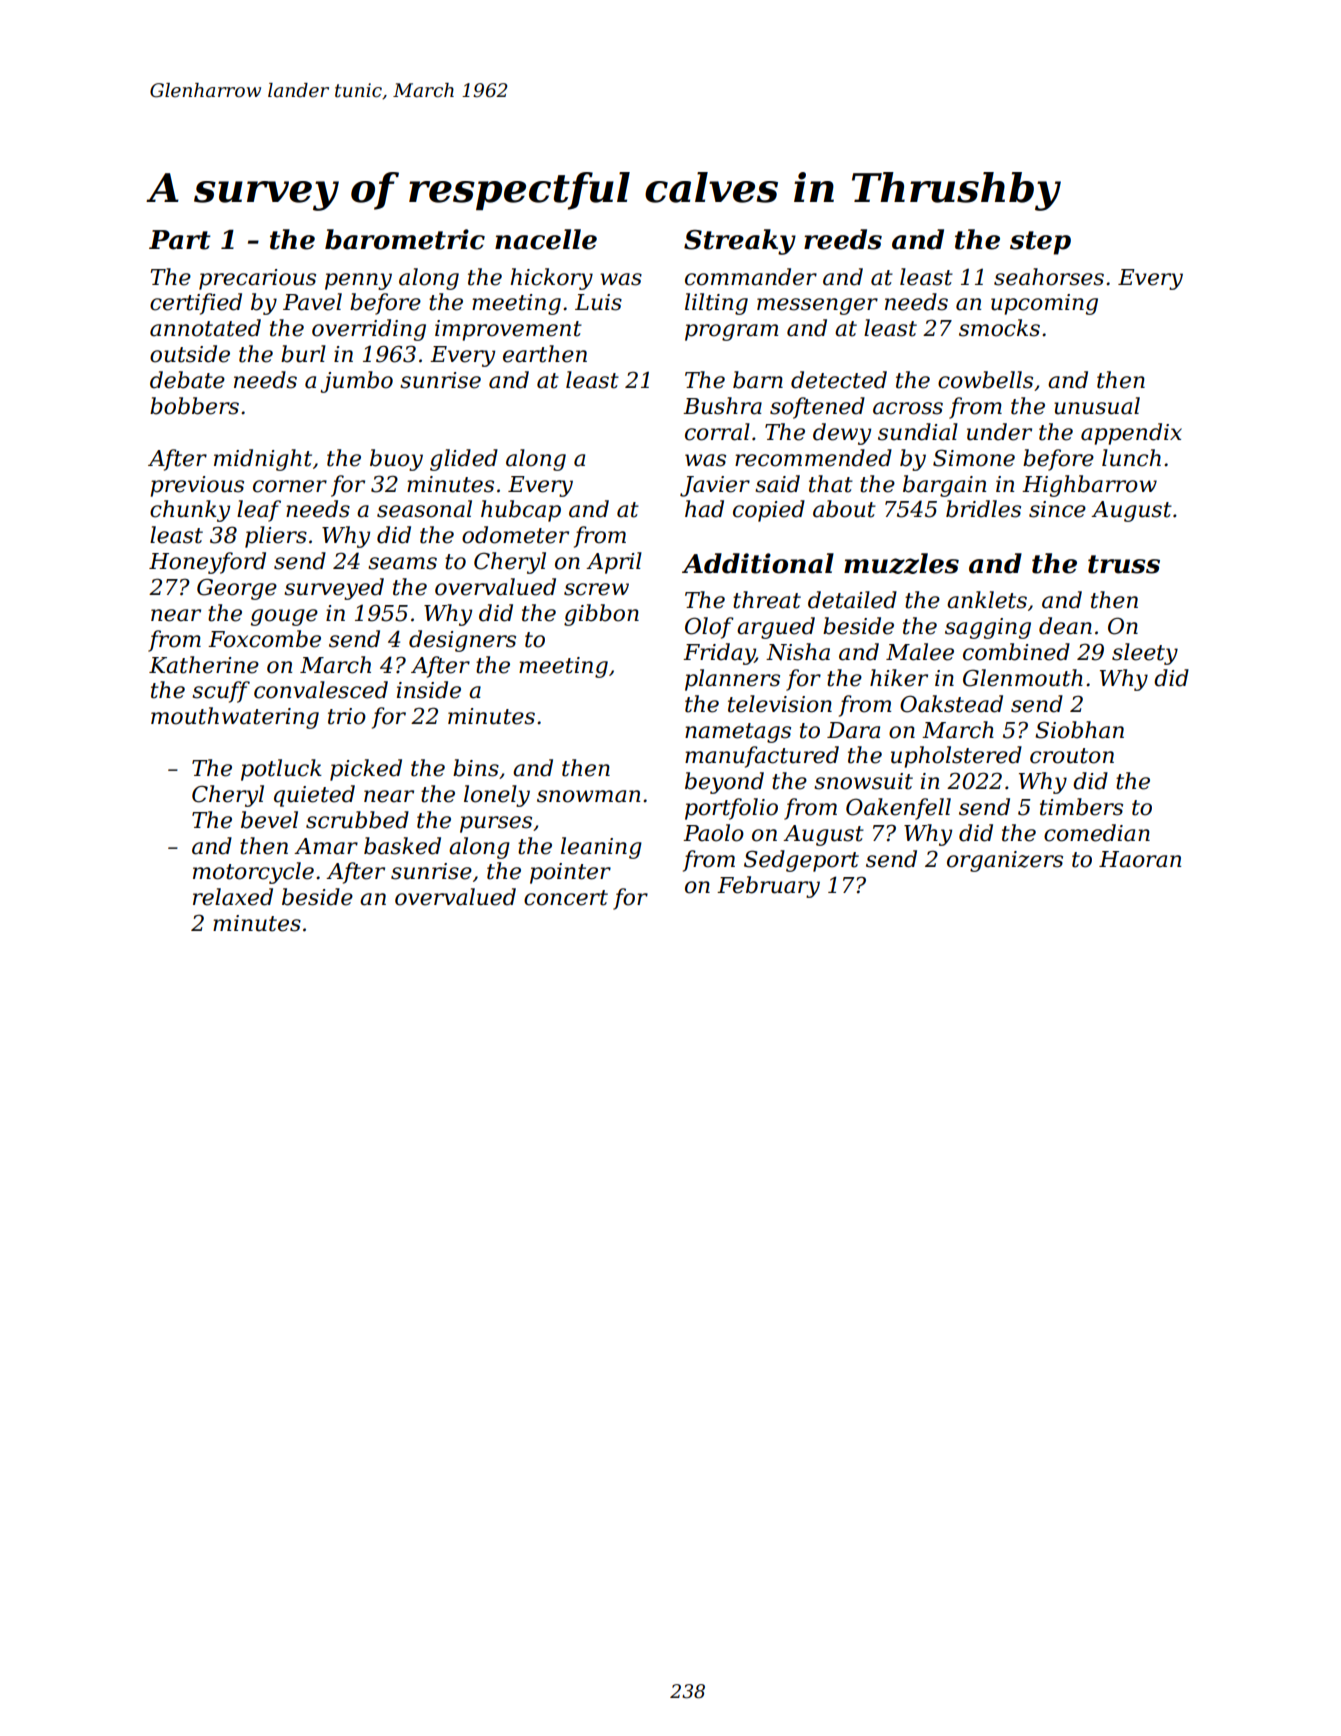 This screenshot has height=1736, width=1341. I want to click on timbers, so click(1081, 807).
